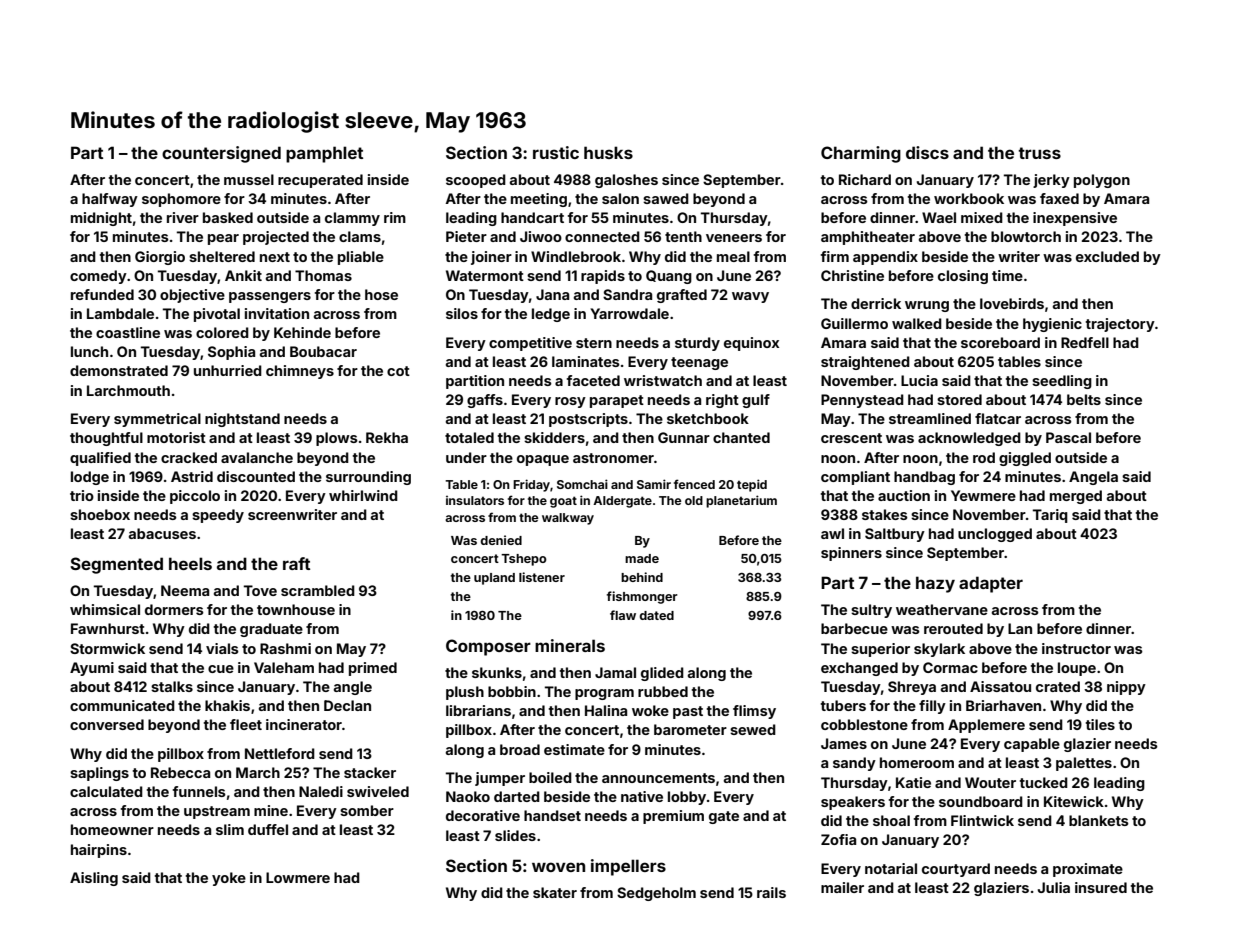 The width and height of the screenshot is (1233, 952). I want to click on husks, so click(608, 152).
